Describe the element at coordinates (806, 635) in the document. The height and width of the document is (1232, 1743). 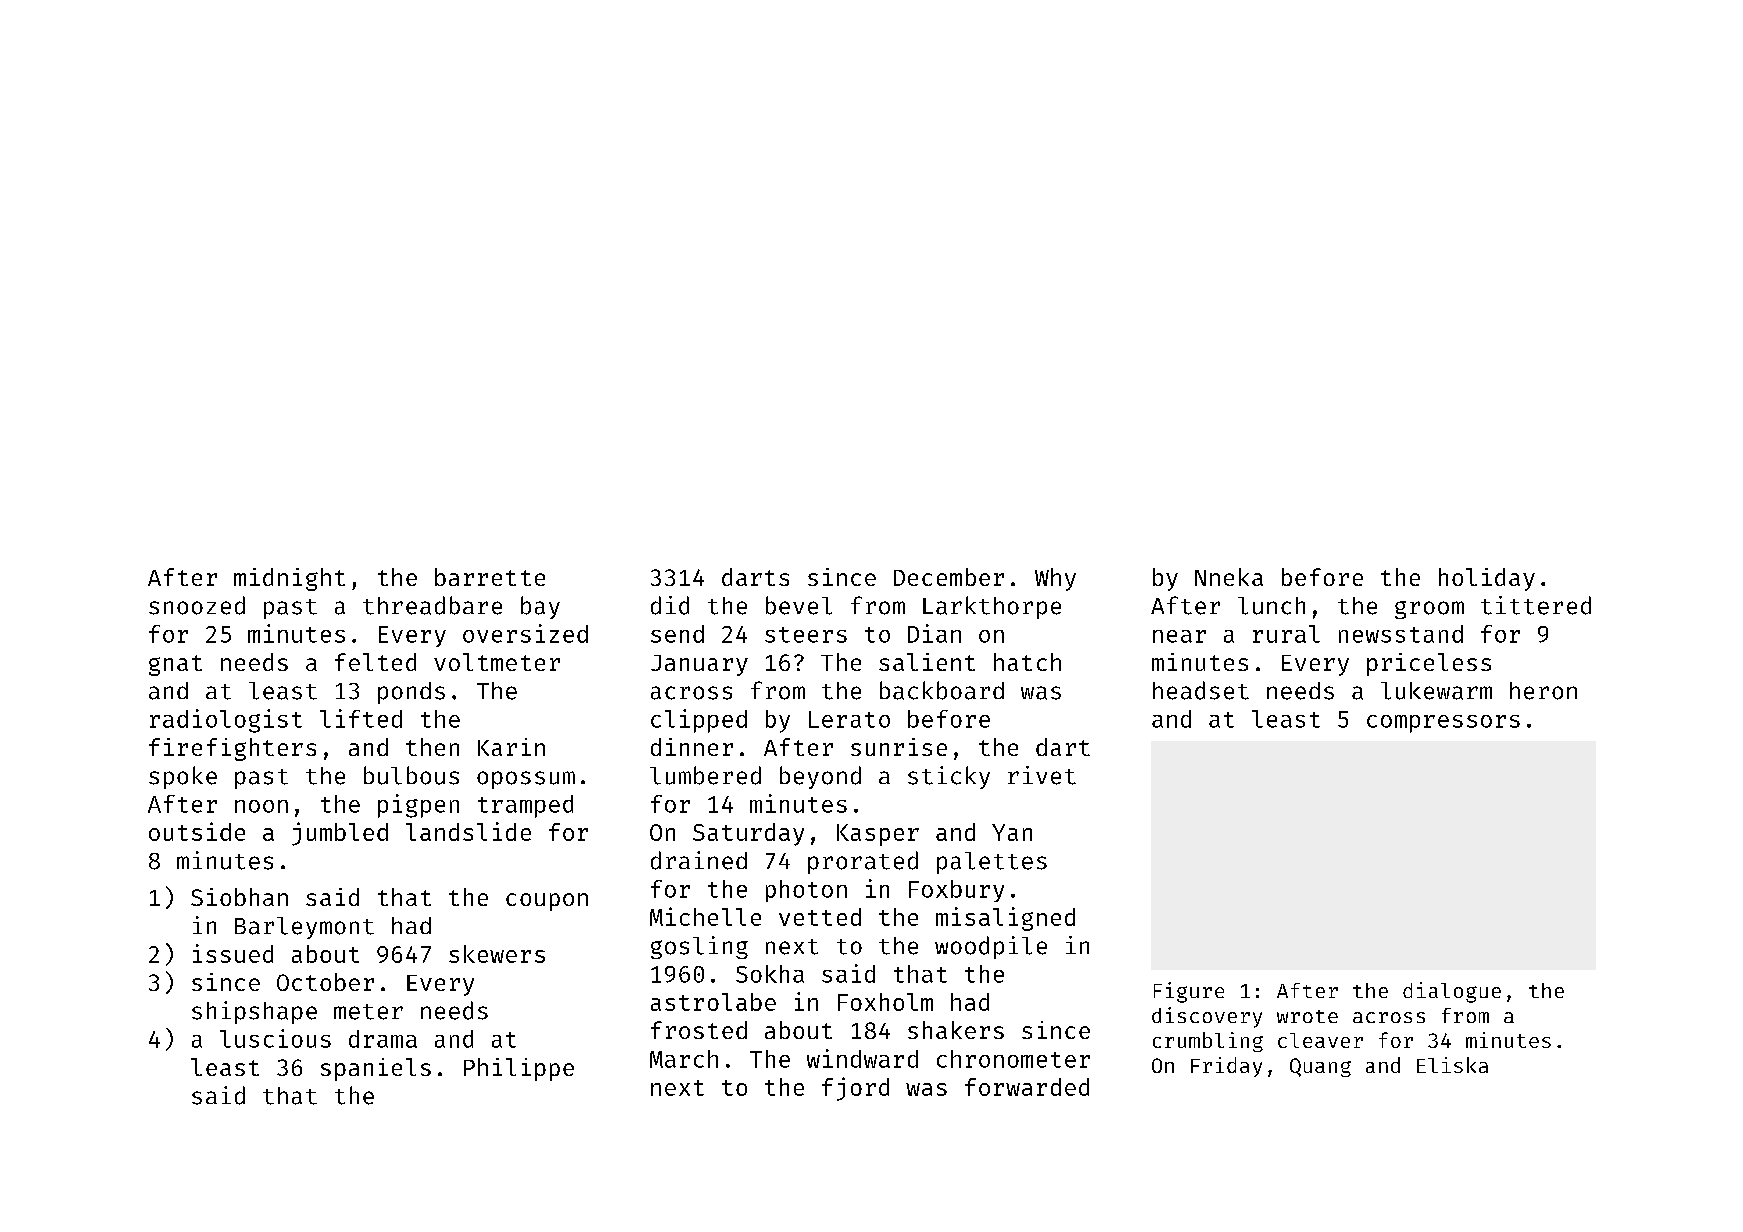
I see `steers` at that location.
